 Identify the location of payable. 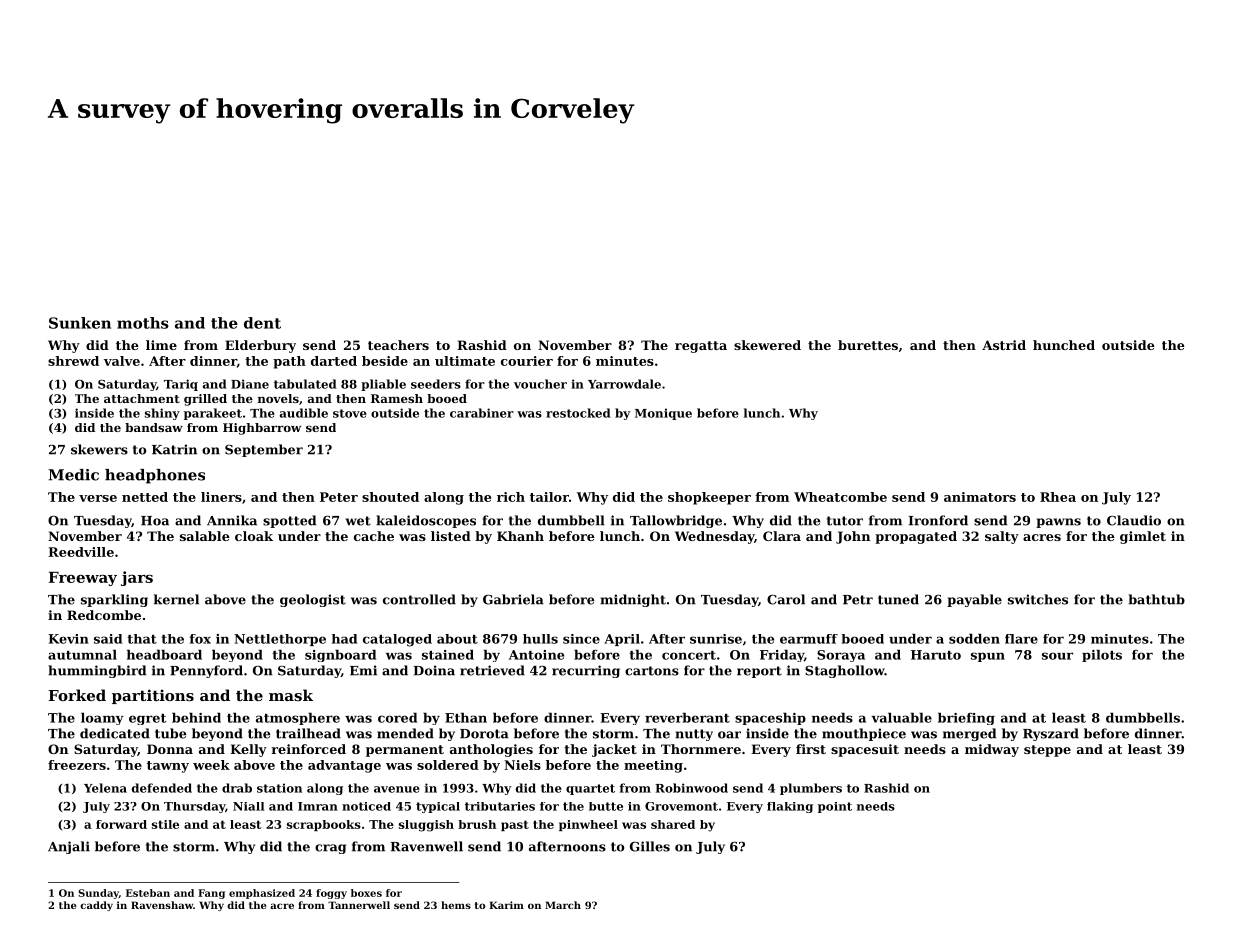
(974, 600).
